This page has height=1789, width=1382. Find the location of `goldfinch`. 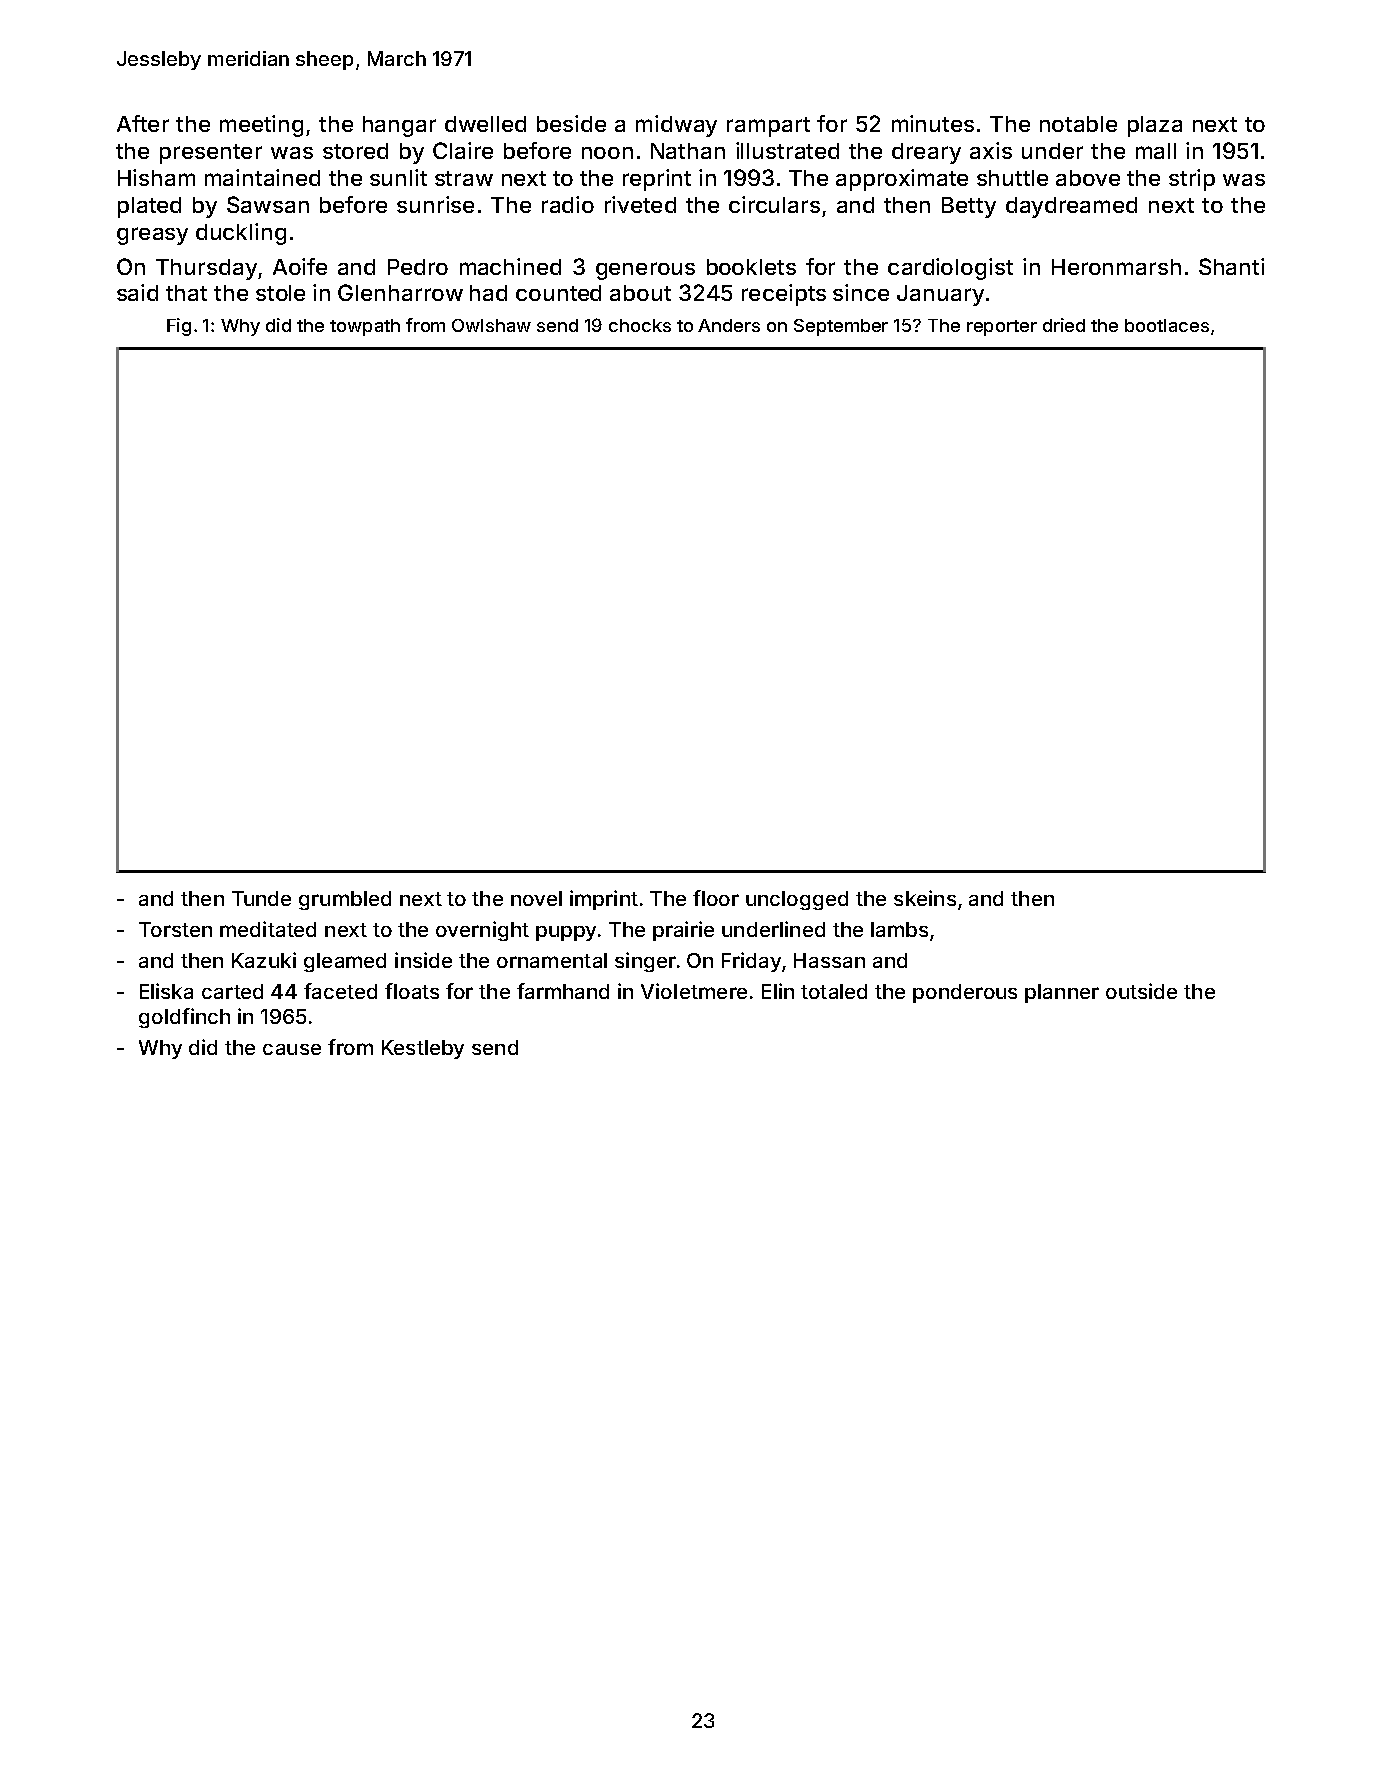

goldfinch is located at coordinates (184, 1018).
